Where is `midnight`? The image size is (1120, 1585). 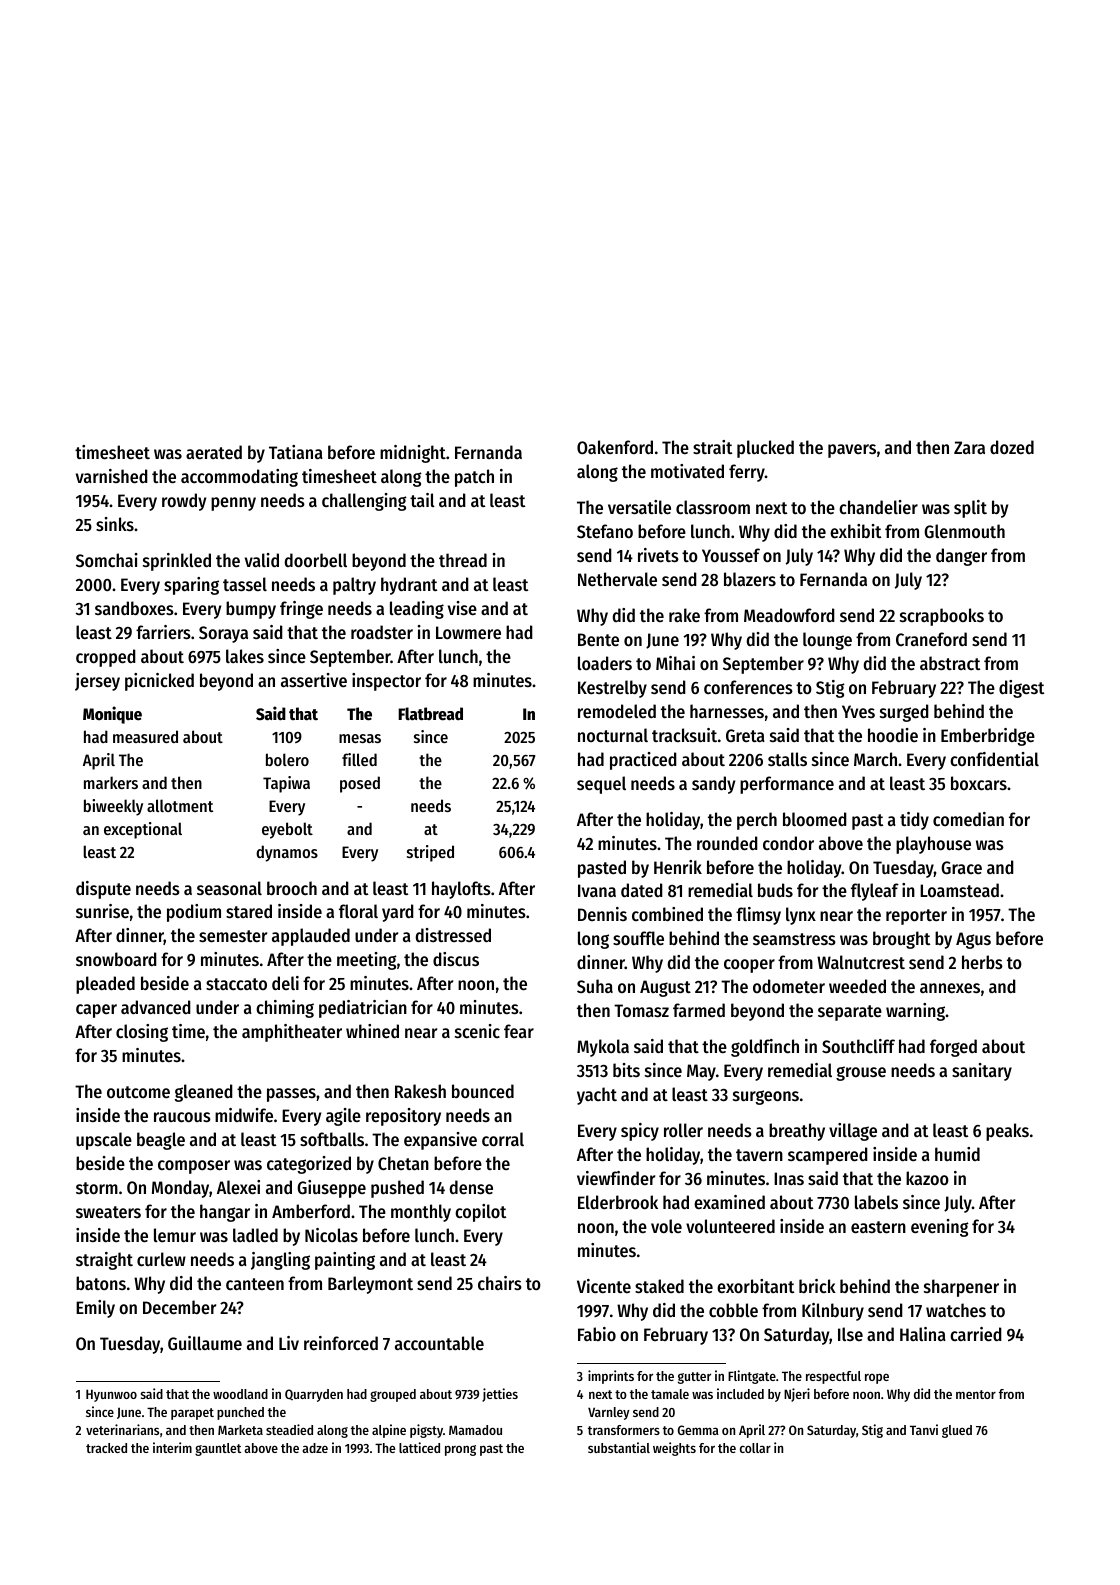 midnight is located at coordinates (413, 454).
